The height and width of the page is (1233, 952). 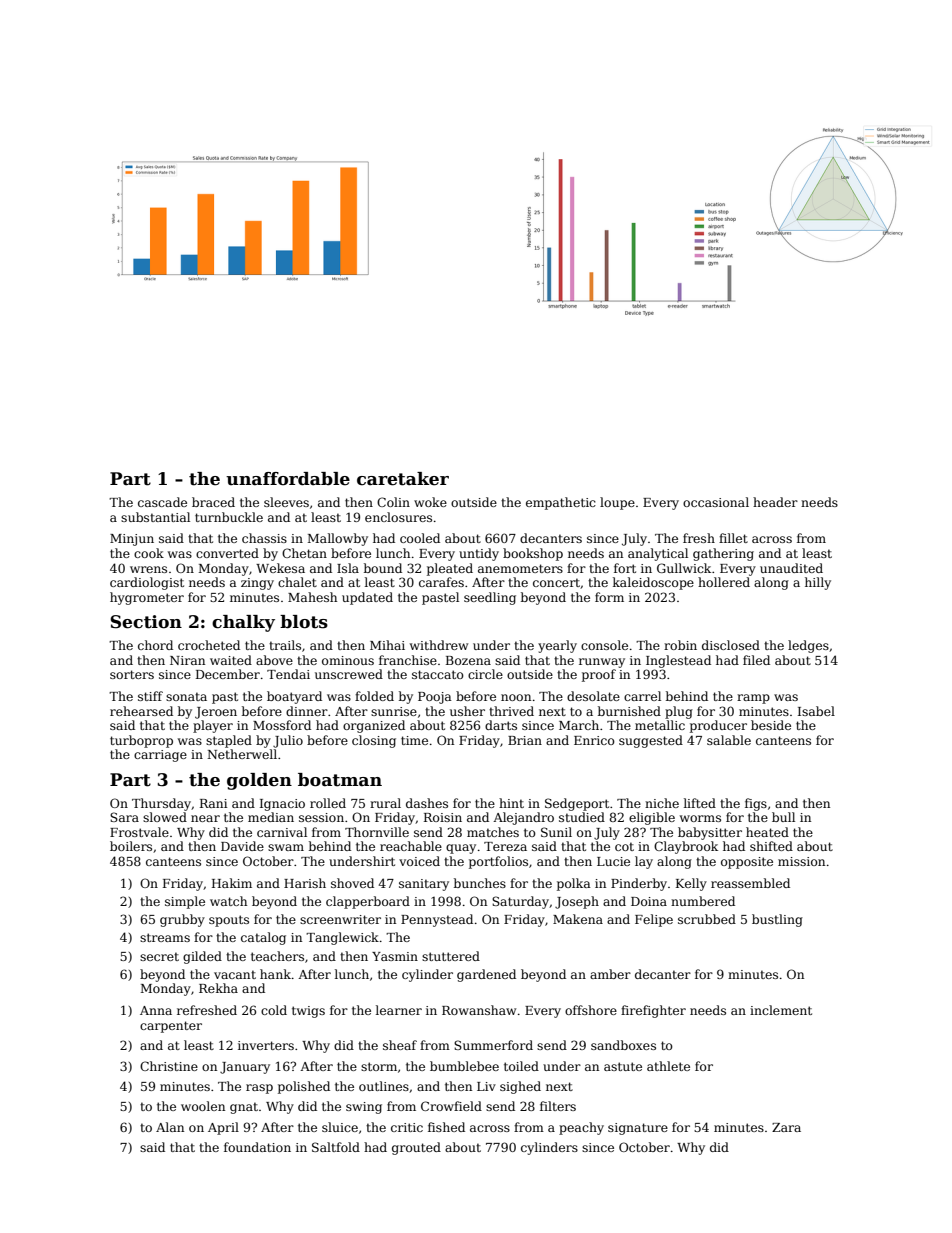 What do you see at coordinates (486, 975) in the page?
I see `gardened` at bounding box center [486, 975].
